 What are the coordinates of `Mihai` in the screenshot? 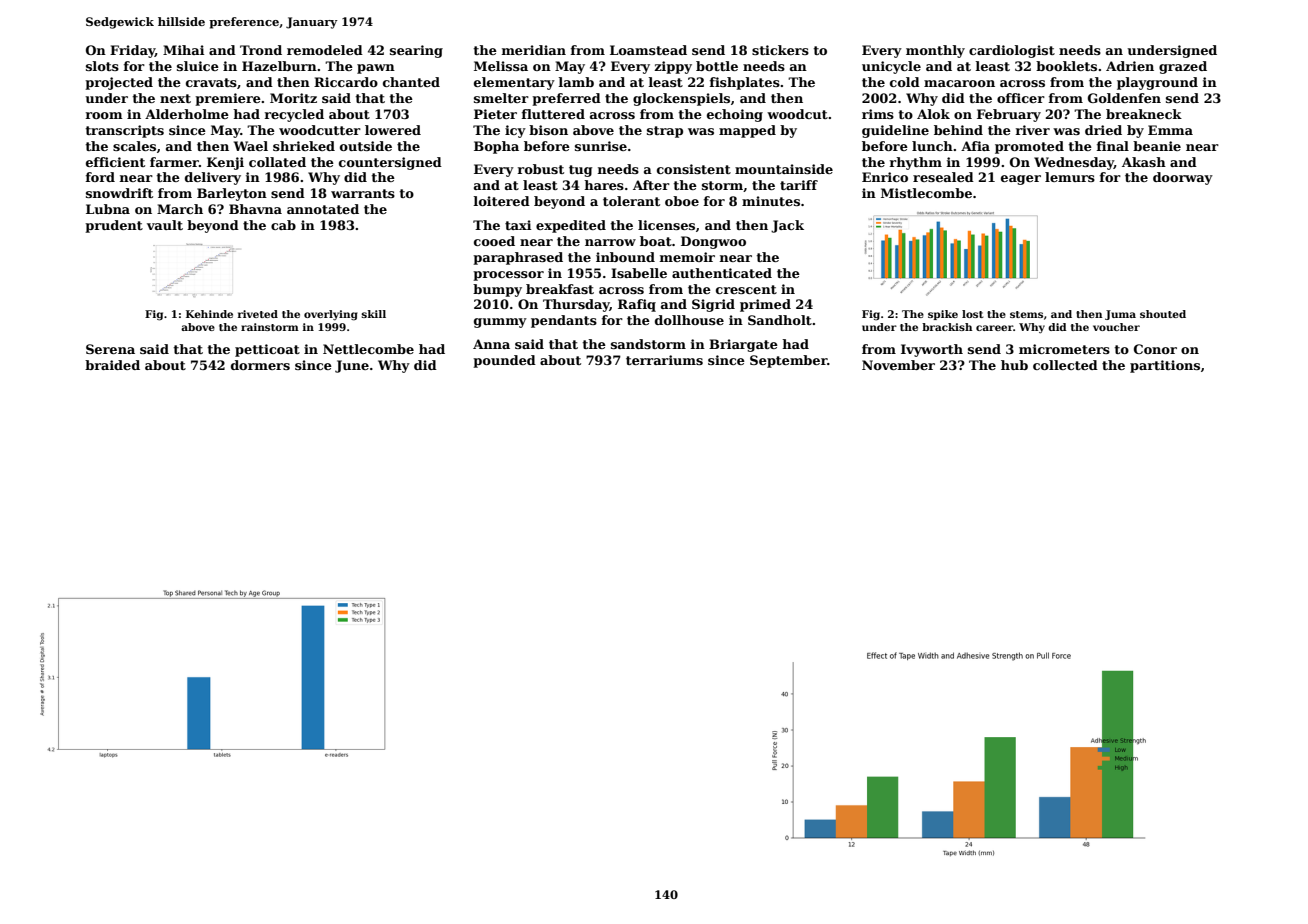 It's located at (183, 50).
